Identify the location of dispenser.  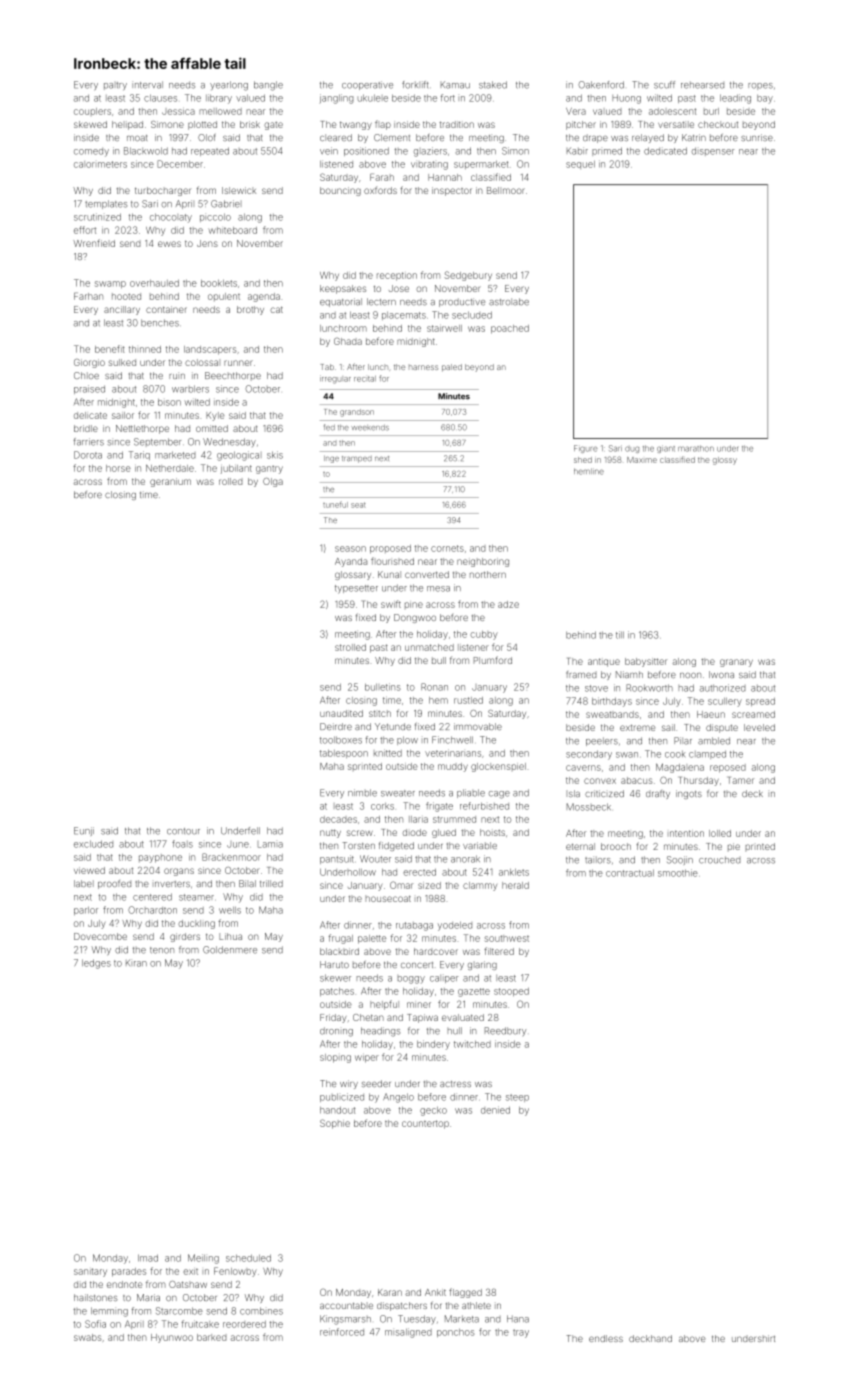
(713, 151).
